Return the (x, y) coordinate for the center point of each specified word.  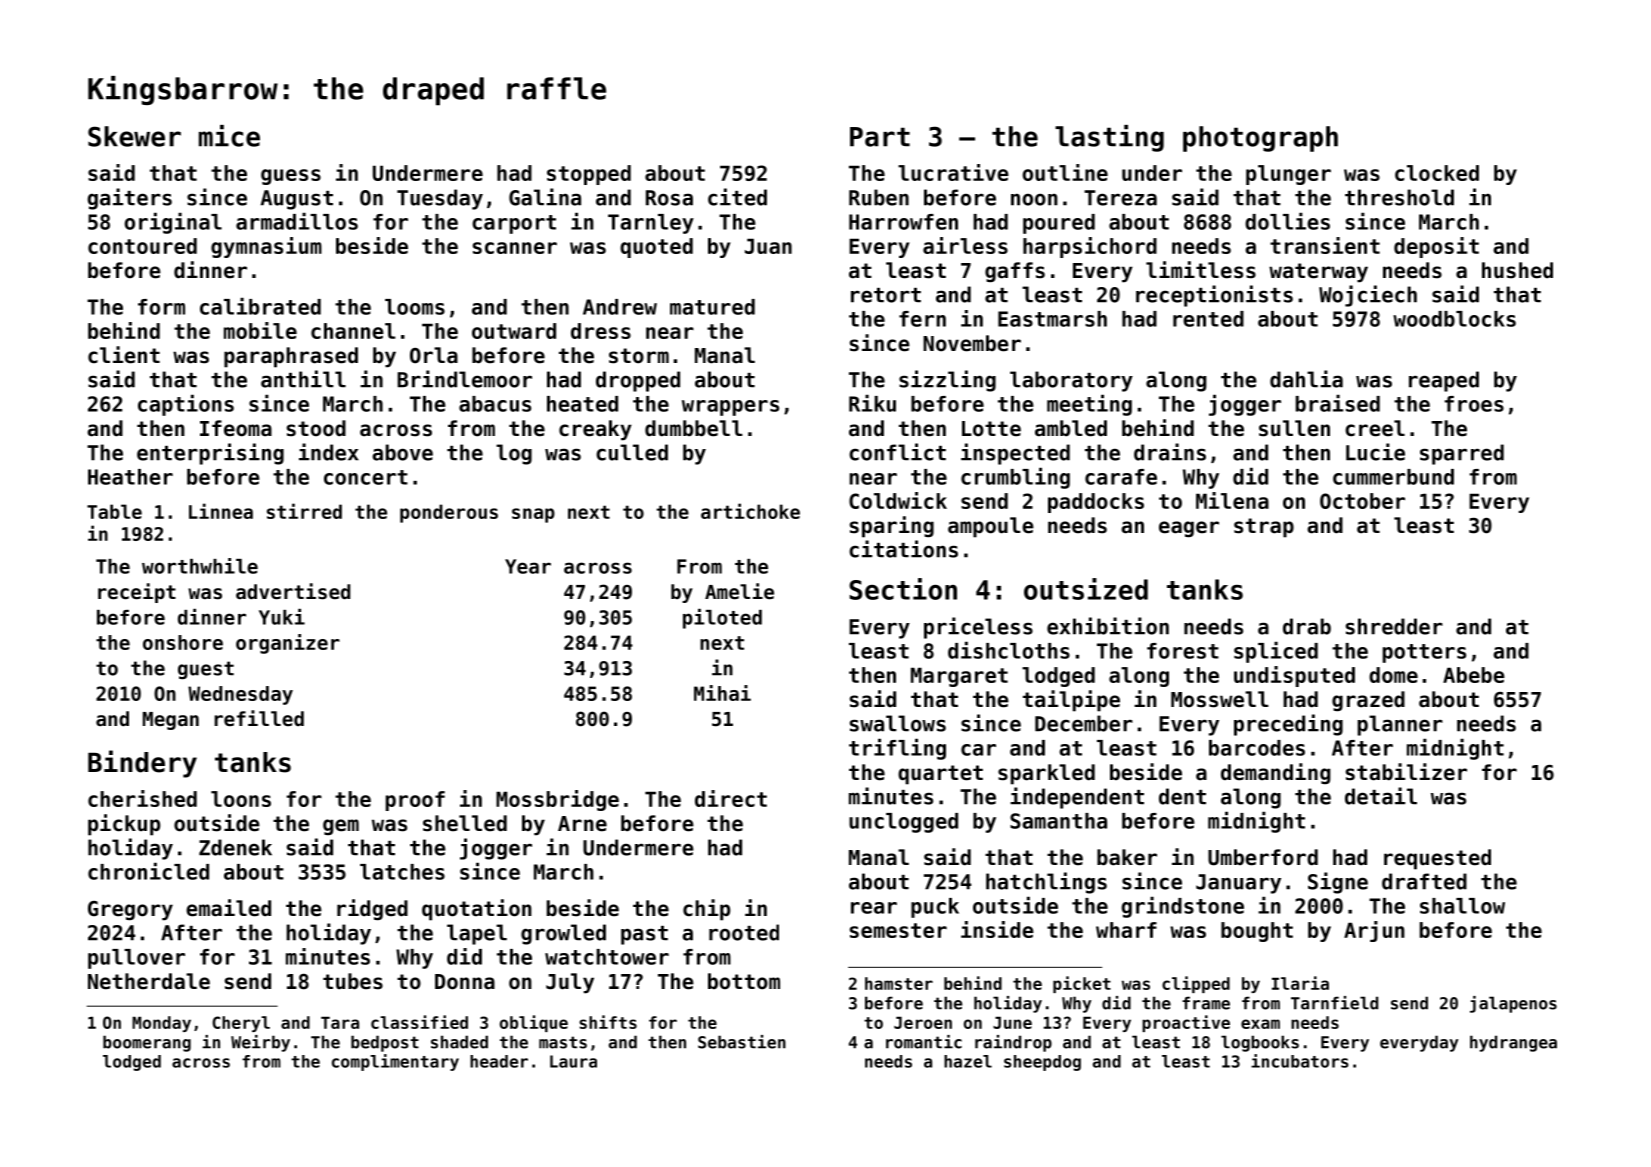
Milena (1232, 500)
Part (880, 137)
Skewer (134, 136)
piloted (722, 619)
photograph (1260, 139)
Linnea (221, 511)
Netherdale (149, 981)
